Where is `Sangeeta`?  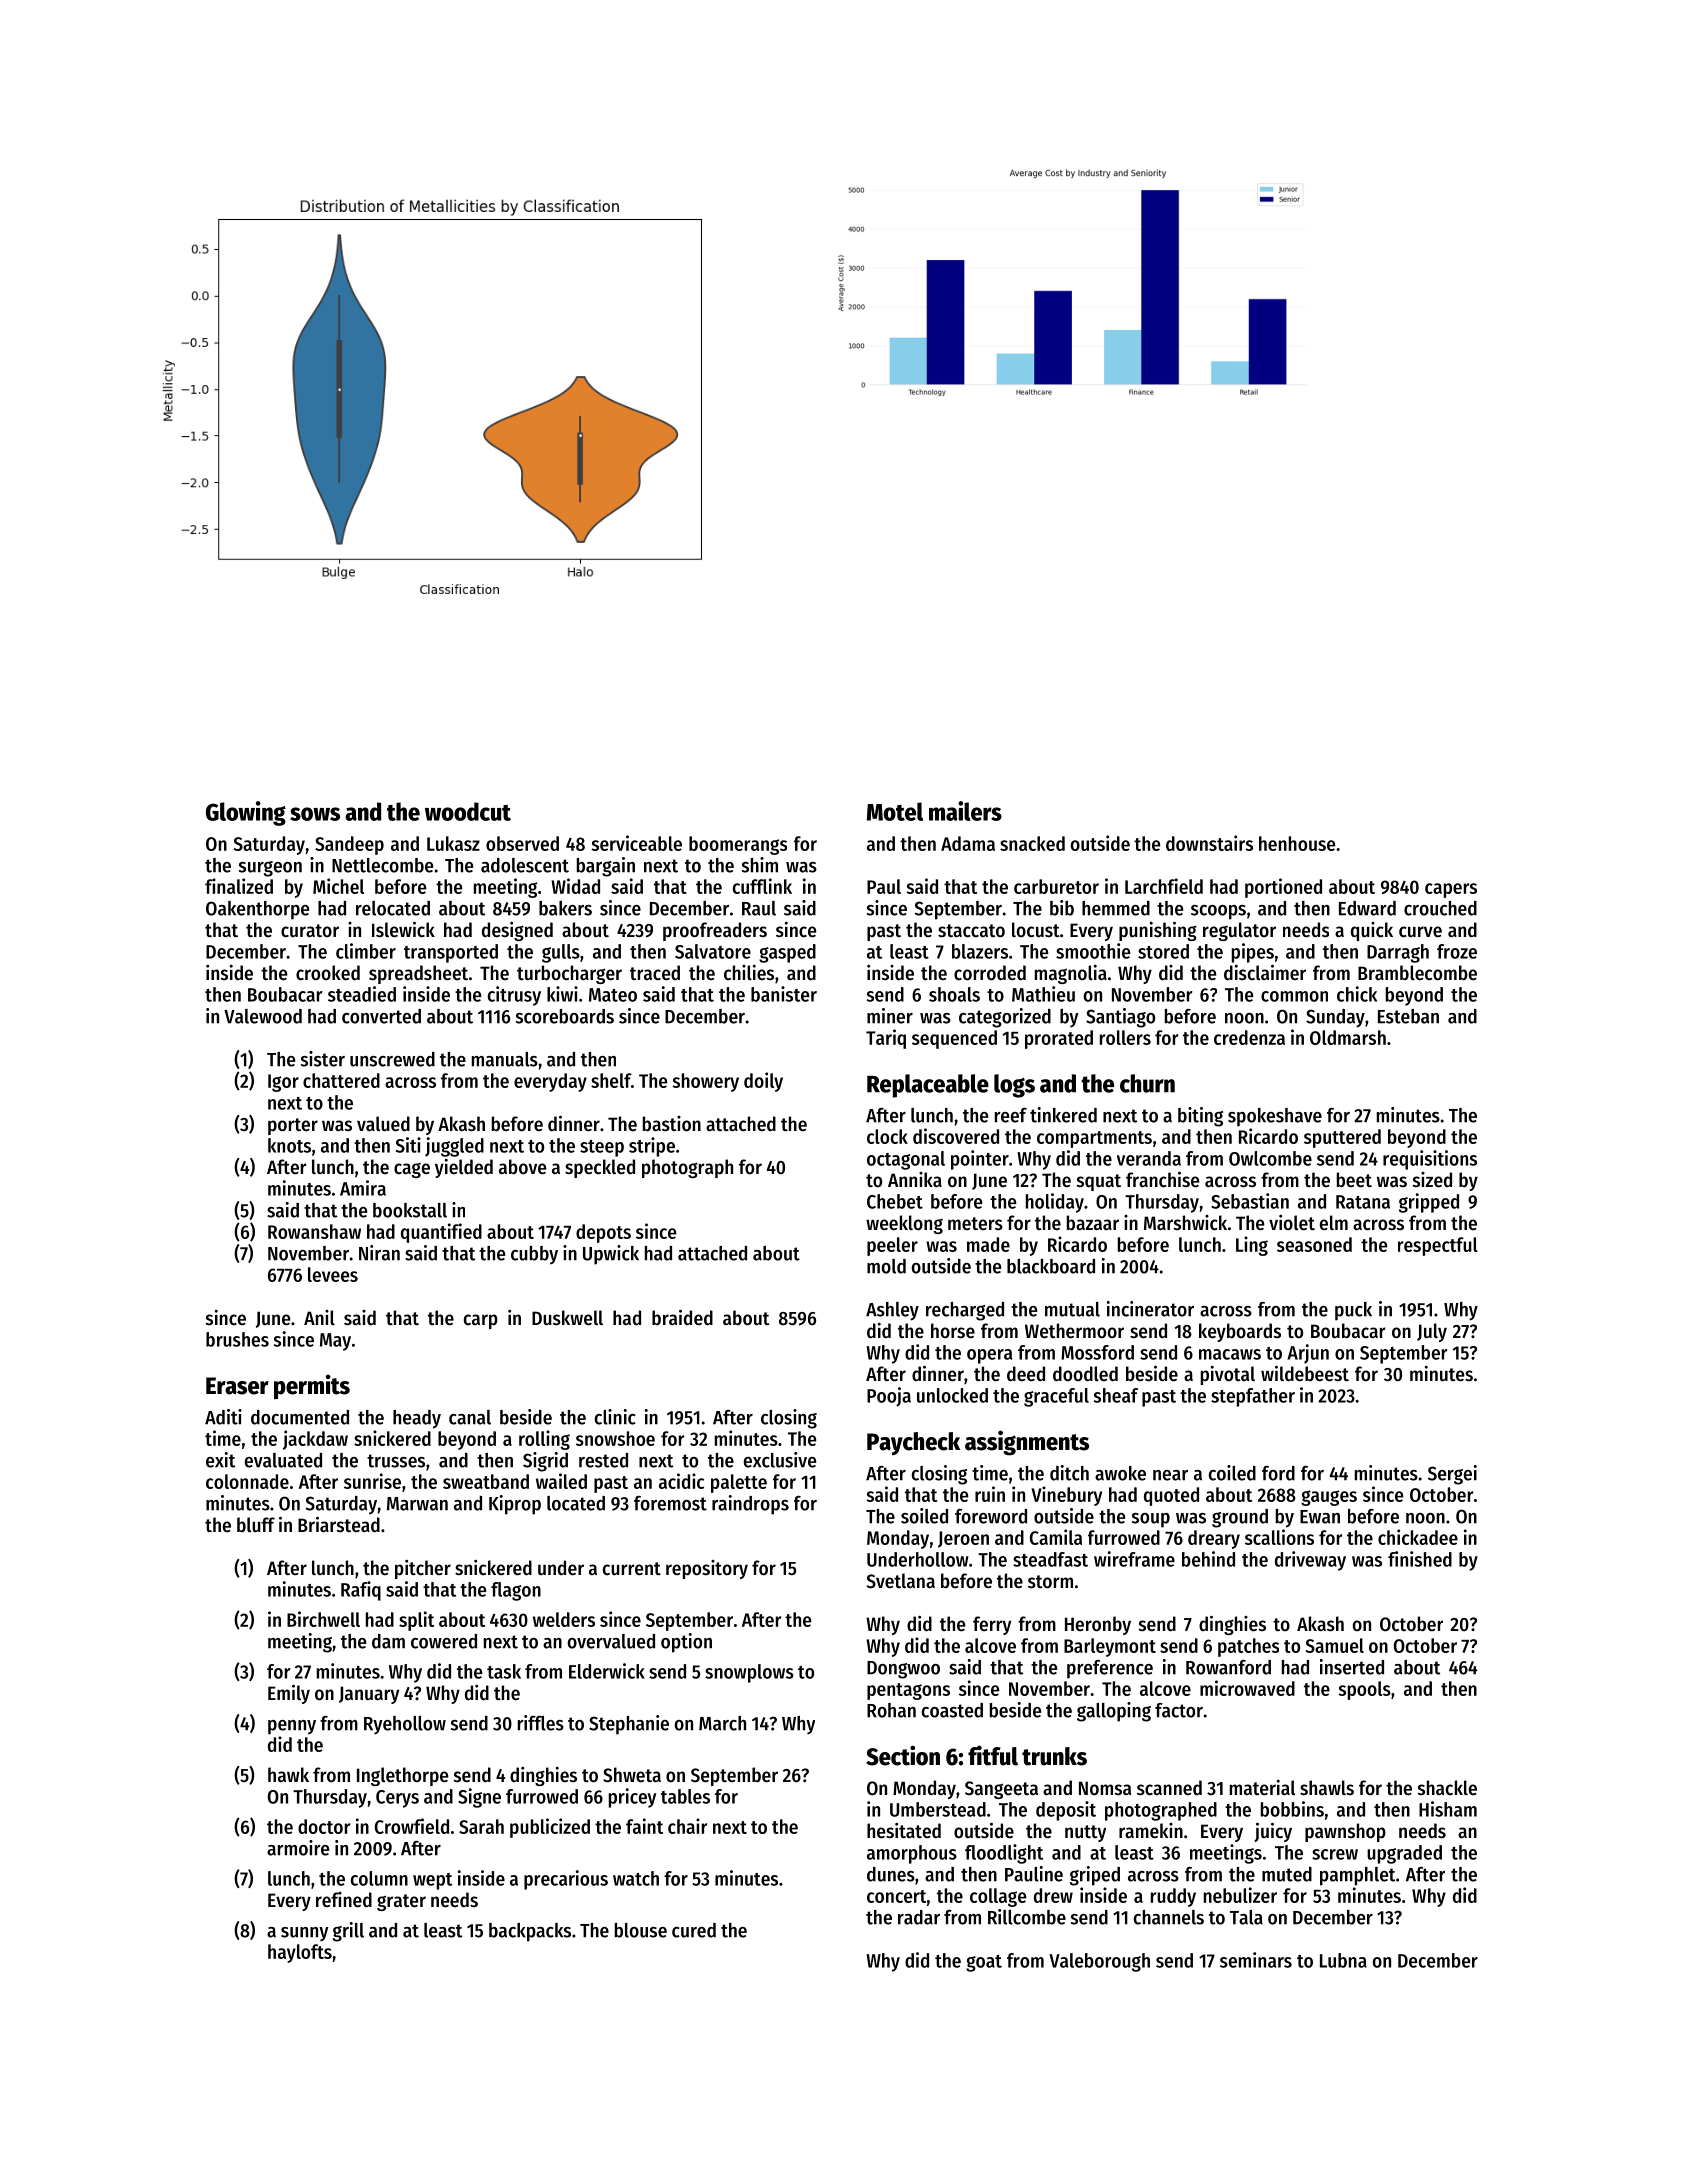
Sangeeta is located at coordinates (1001, 1790).
